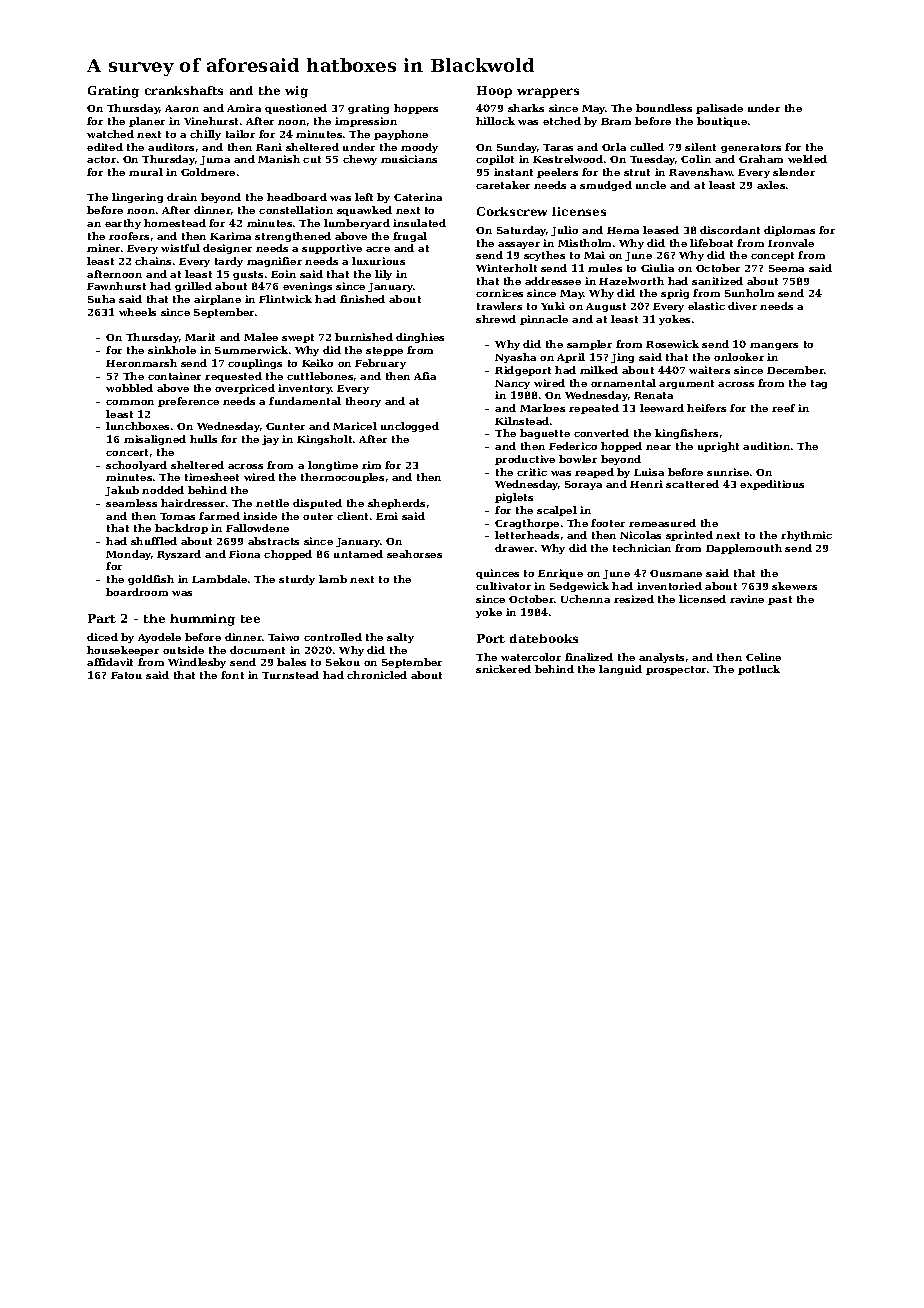  I want to click on lifeboat, so click(711, 243).
